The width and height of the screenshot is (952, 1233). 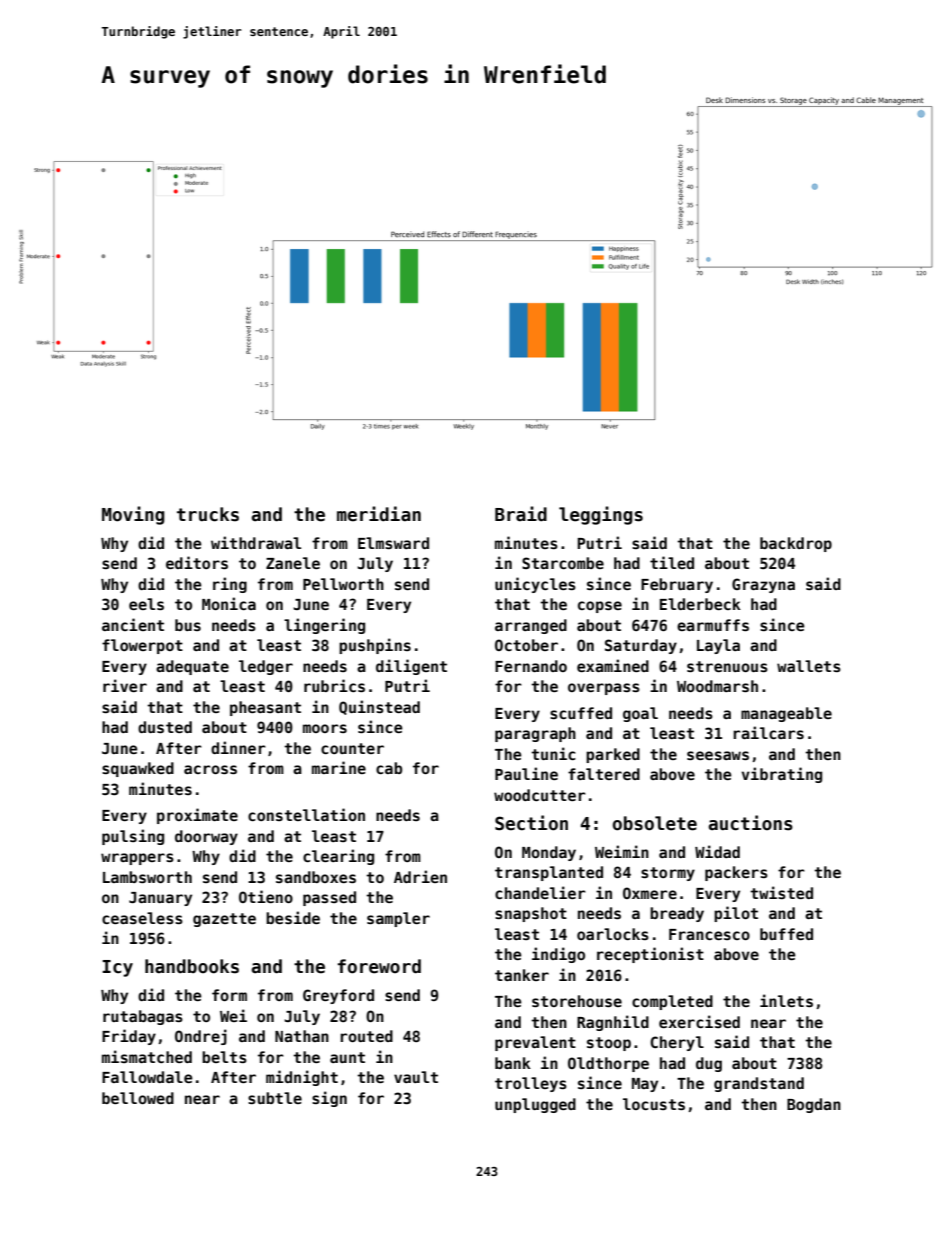 What do you see at coordinates (521, 514) in the screenshot?
I see `Braid` at bounding box center [521, 514].
